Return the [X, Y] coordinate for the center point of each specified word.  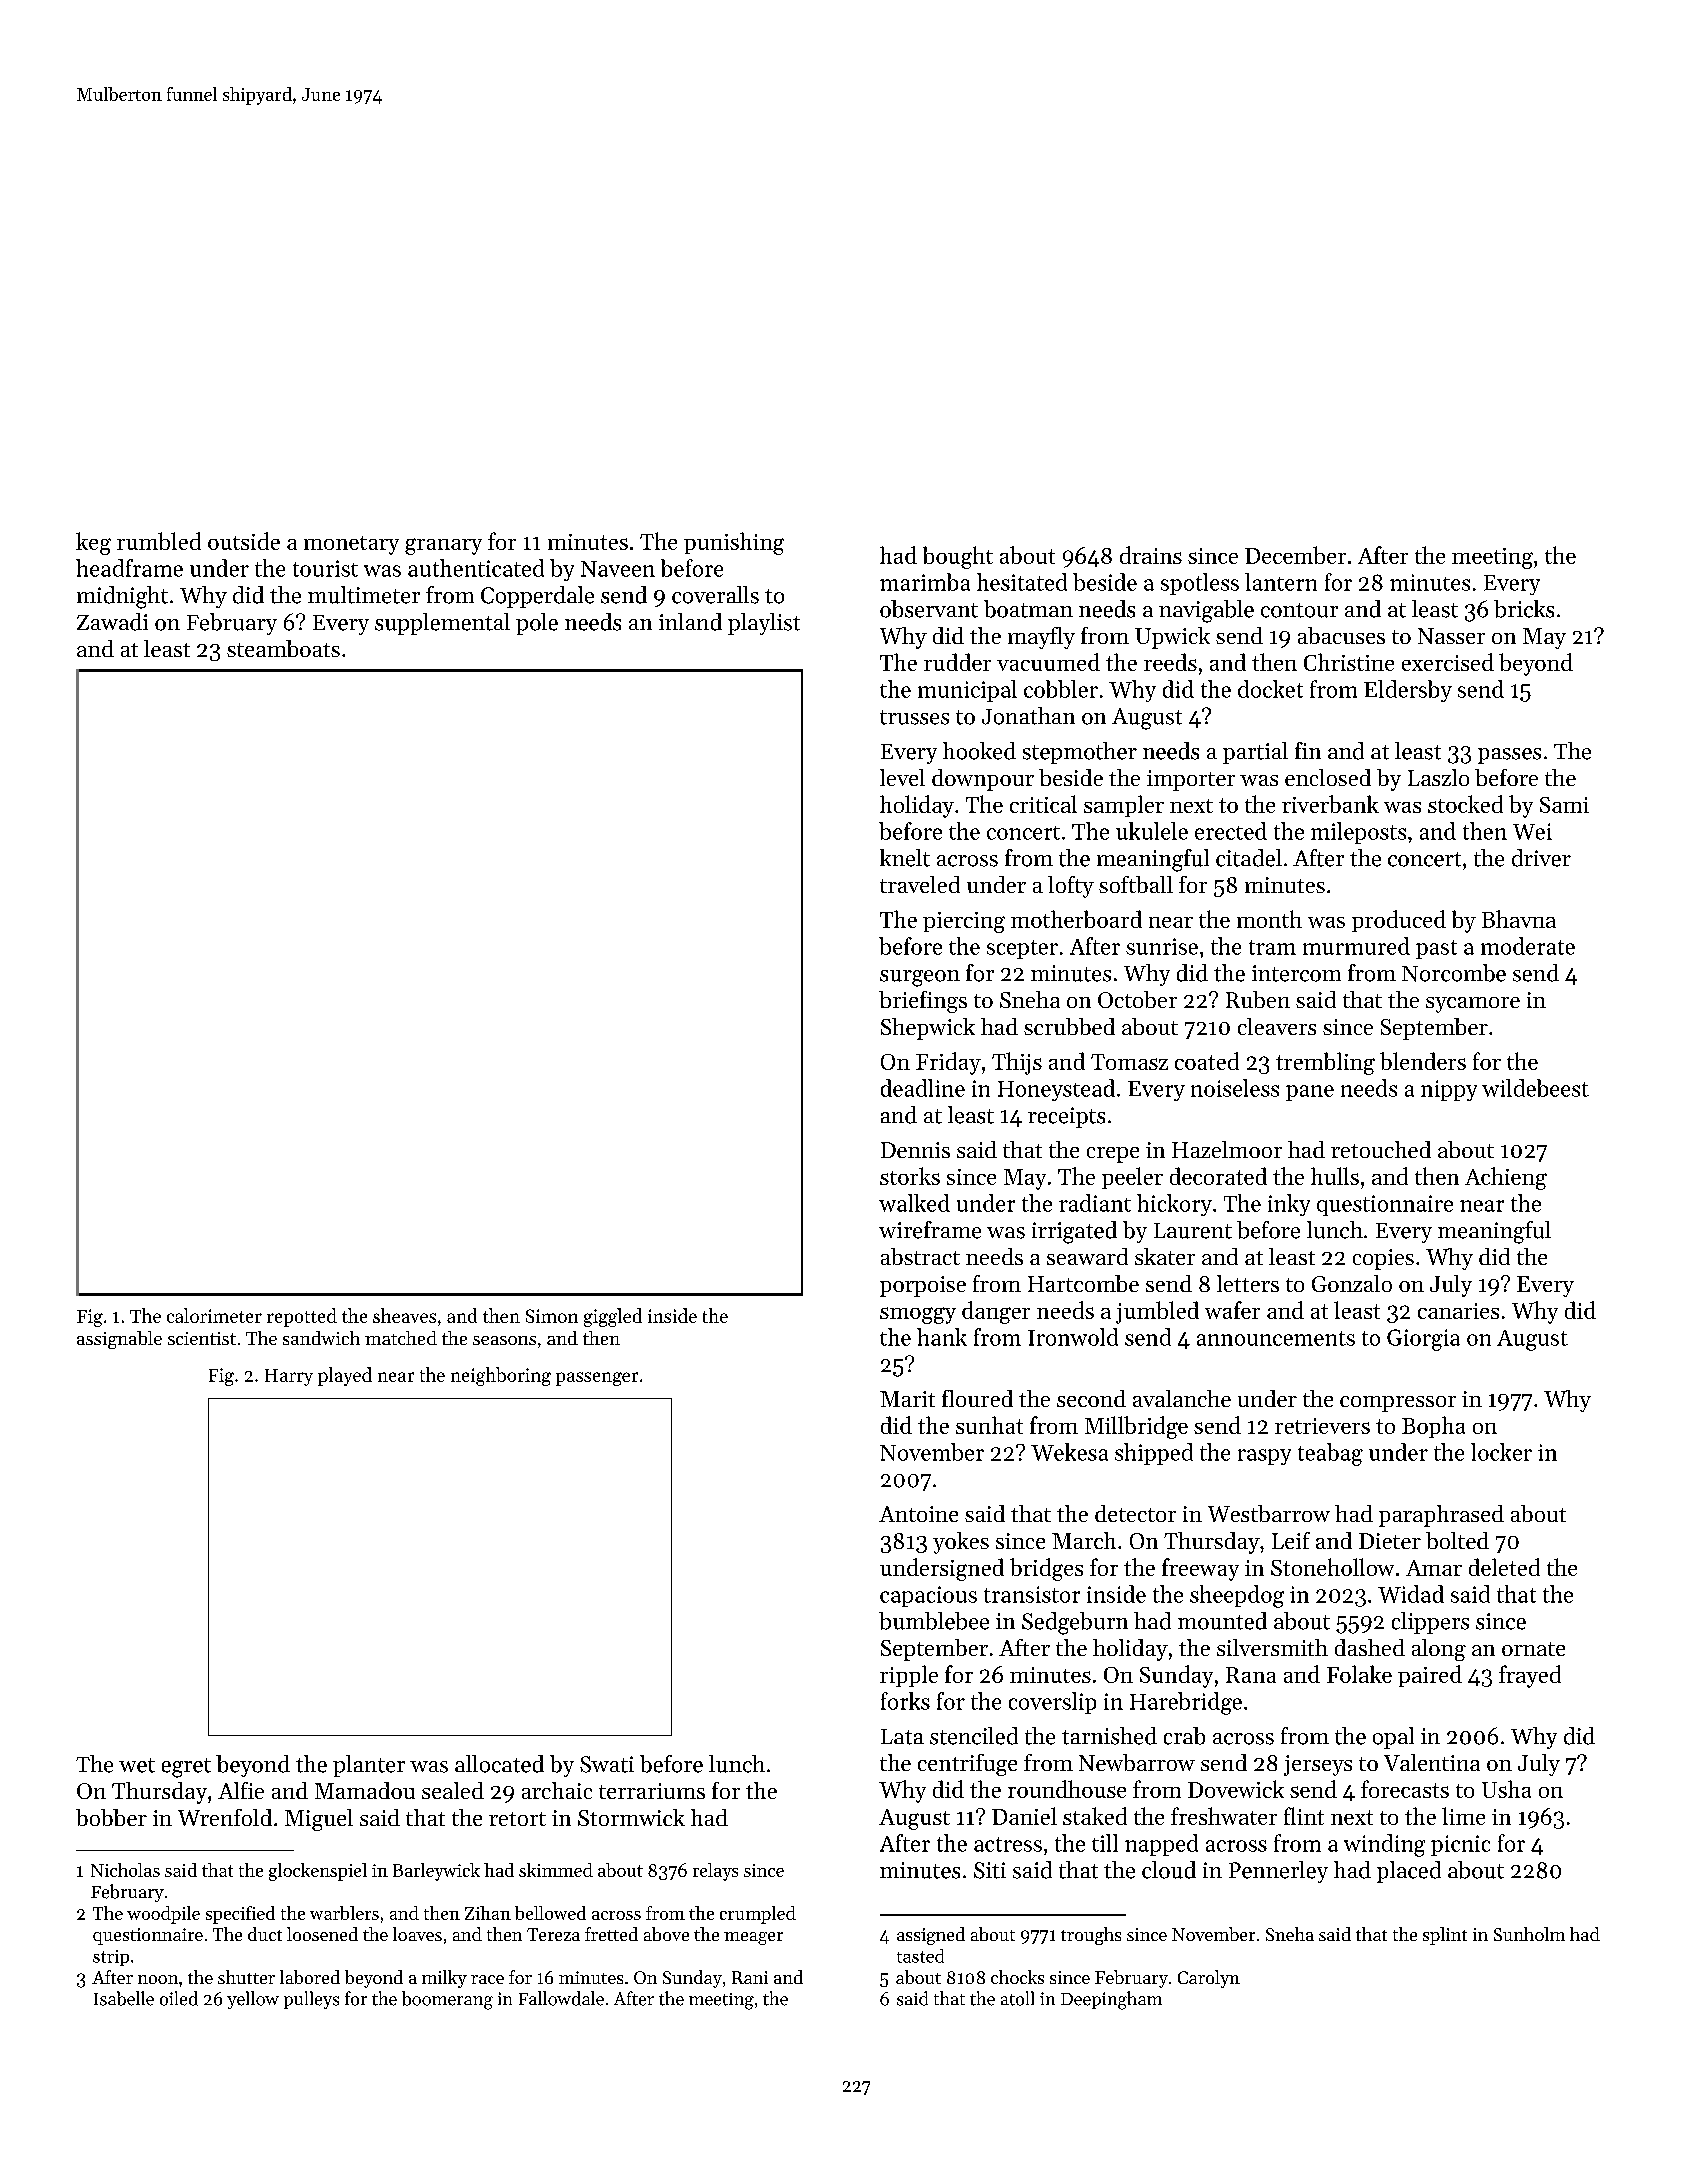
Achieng [1506, 1178]
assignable [119, 1340]
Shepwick [928, 1029]
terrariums [652, 1791]
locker [1501, 1452]
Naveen [618, 569]
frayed [1530, 1676]
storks [910, 1176]
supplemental [442, 624]
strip [111, 1958]
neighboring [501, 1376]
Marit [907, 1399]
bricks [1524, 609]
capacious [928, 1596]
